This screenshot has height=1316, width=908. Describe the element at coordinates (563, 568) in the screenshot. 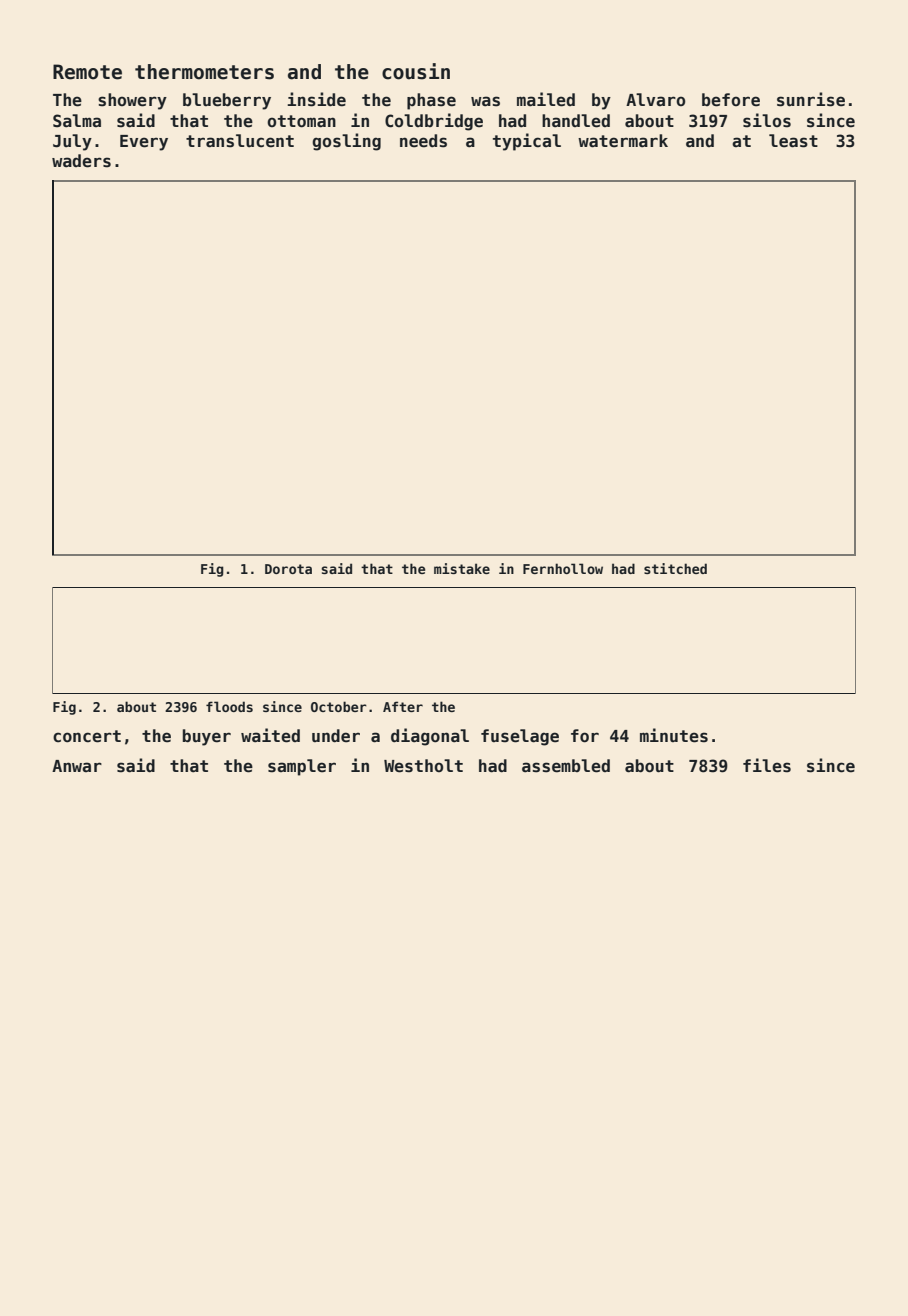

I see `Fernhollow` at that location.
